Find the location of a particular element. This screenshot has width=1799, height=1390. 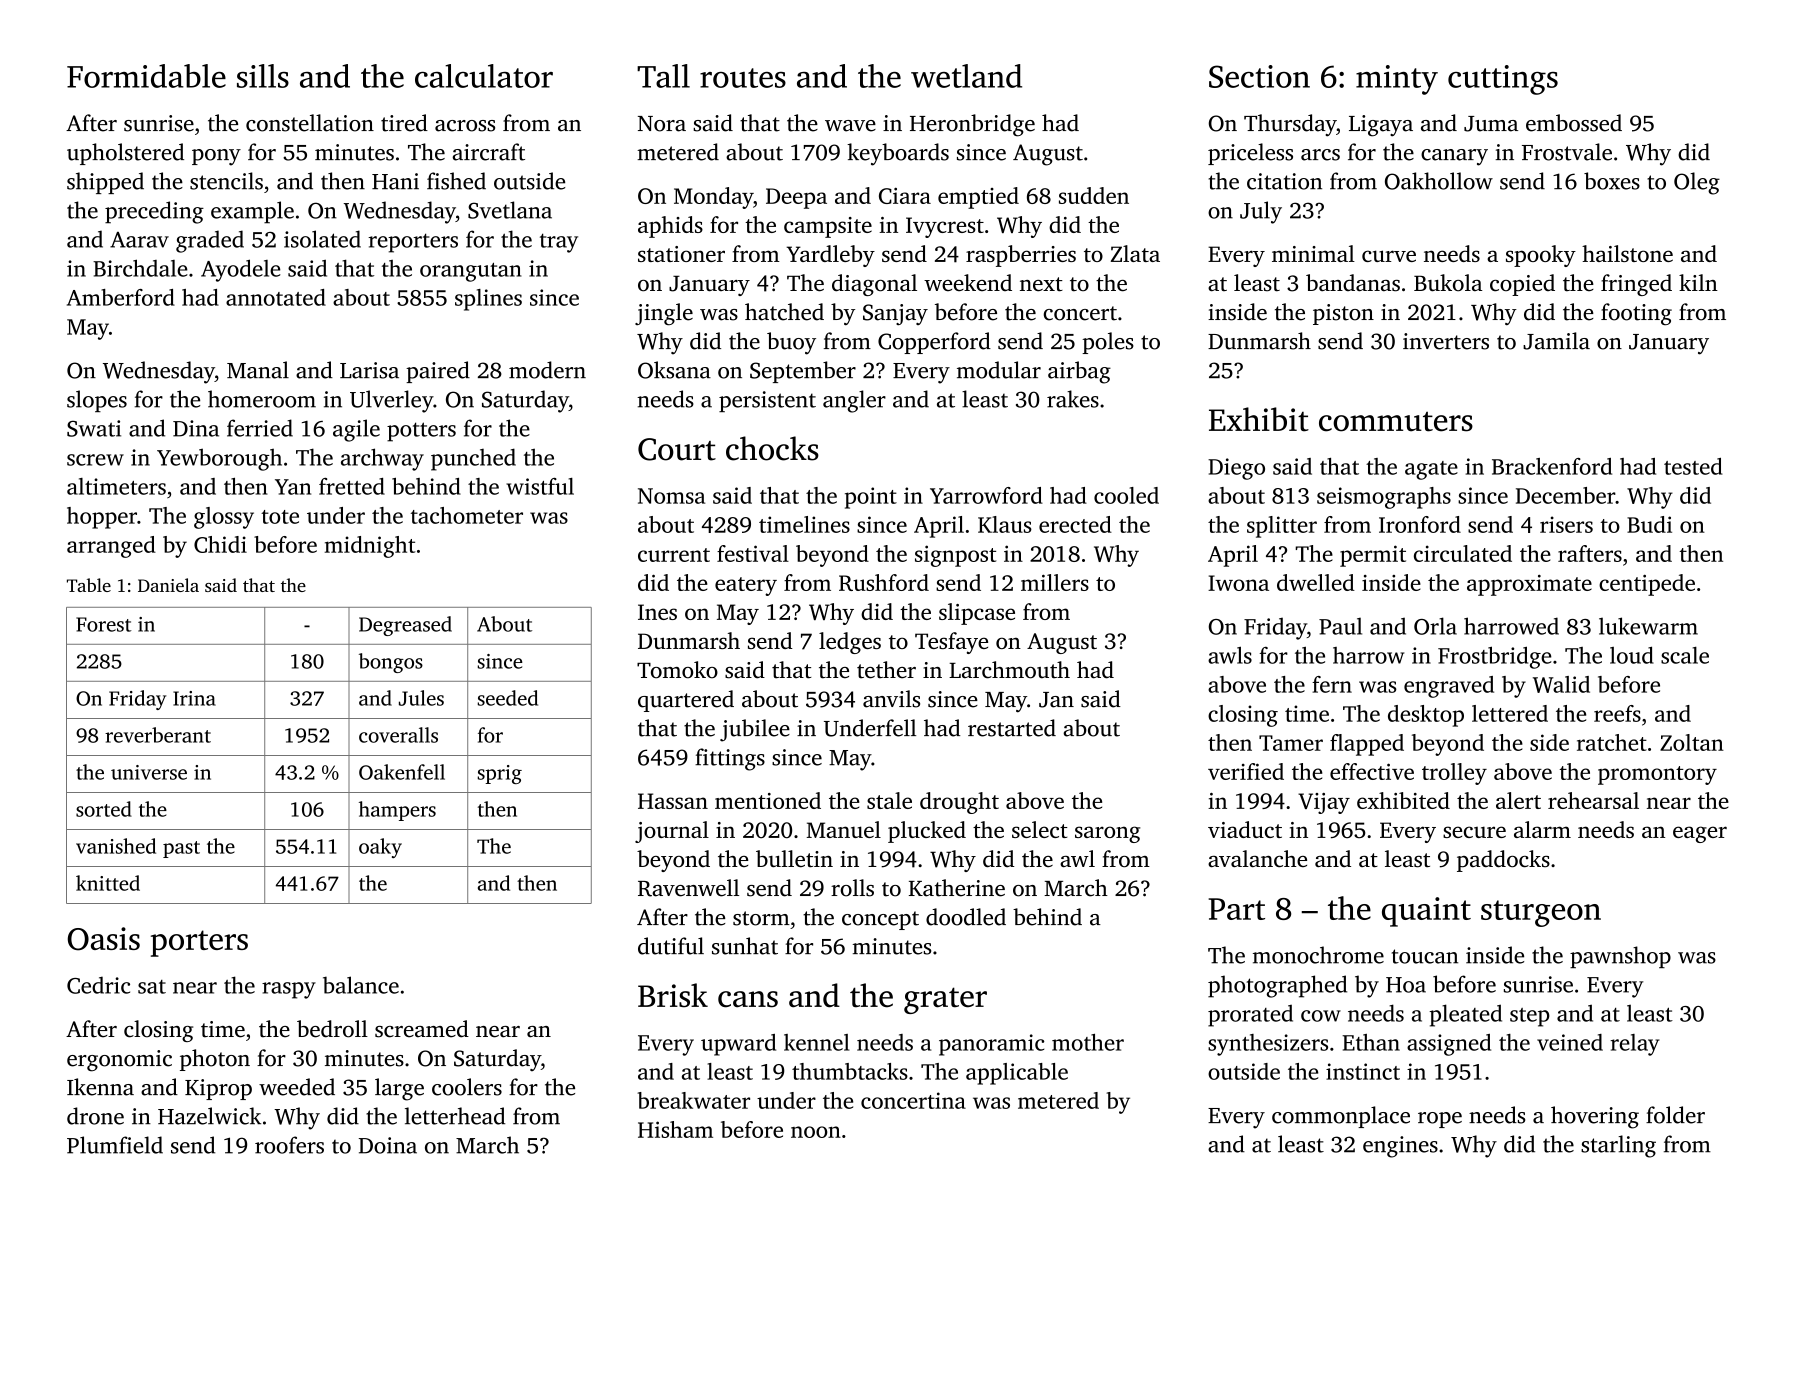

engraved is located at coordinates (1449, 687).
